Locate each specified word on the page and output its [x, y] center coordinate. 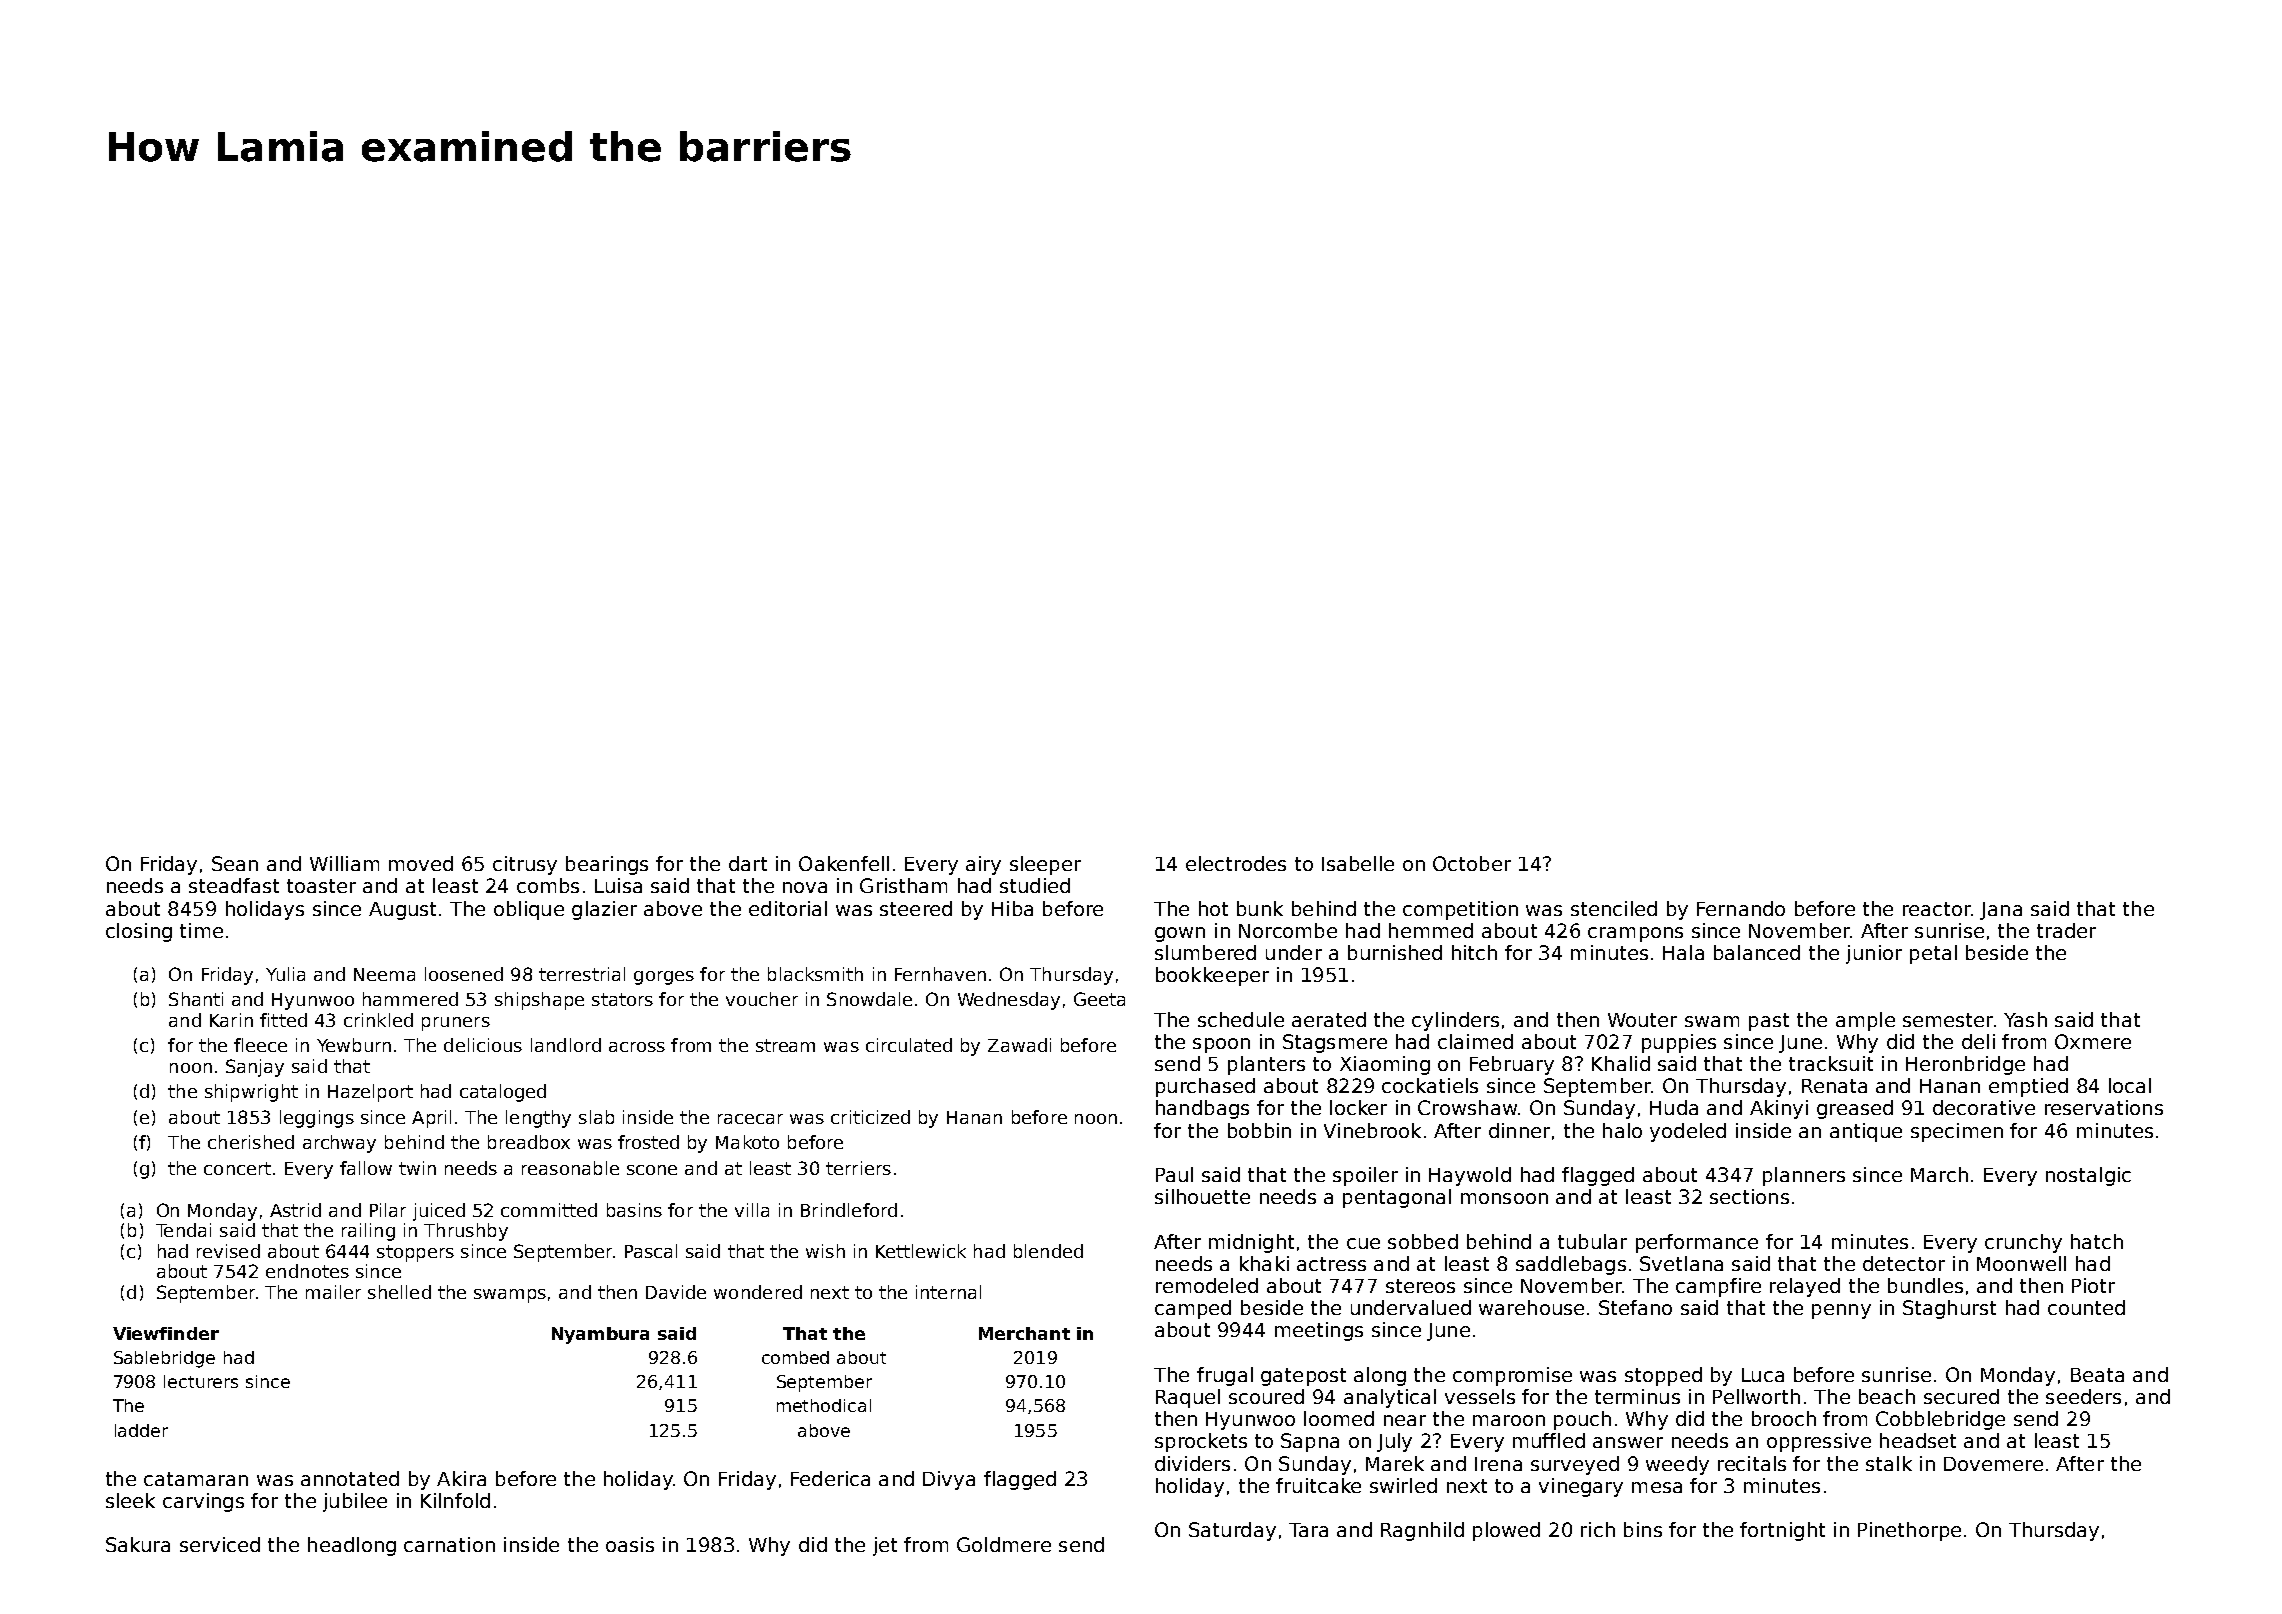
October [1472, 863]
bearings [607, 865]
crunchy [2023, 1243]
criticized [870, 1117]
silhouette [1202, 1196]
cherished [251, 1142]
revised [228, 1251]
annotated [350, 1478]
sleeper [1045, 865]
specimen [1957, 1132]
